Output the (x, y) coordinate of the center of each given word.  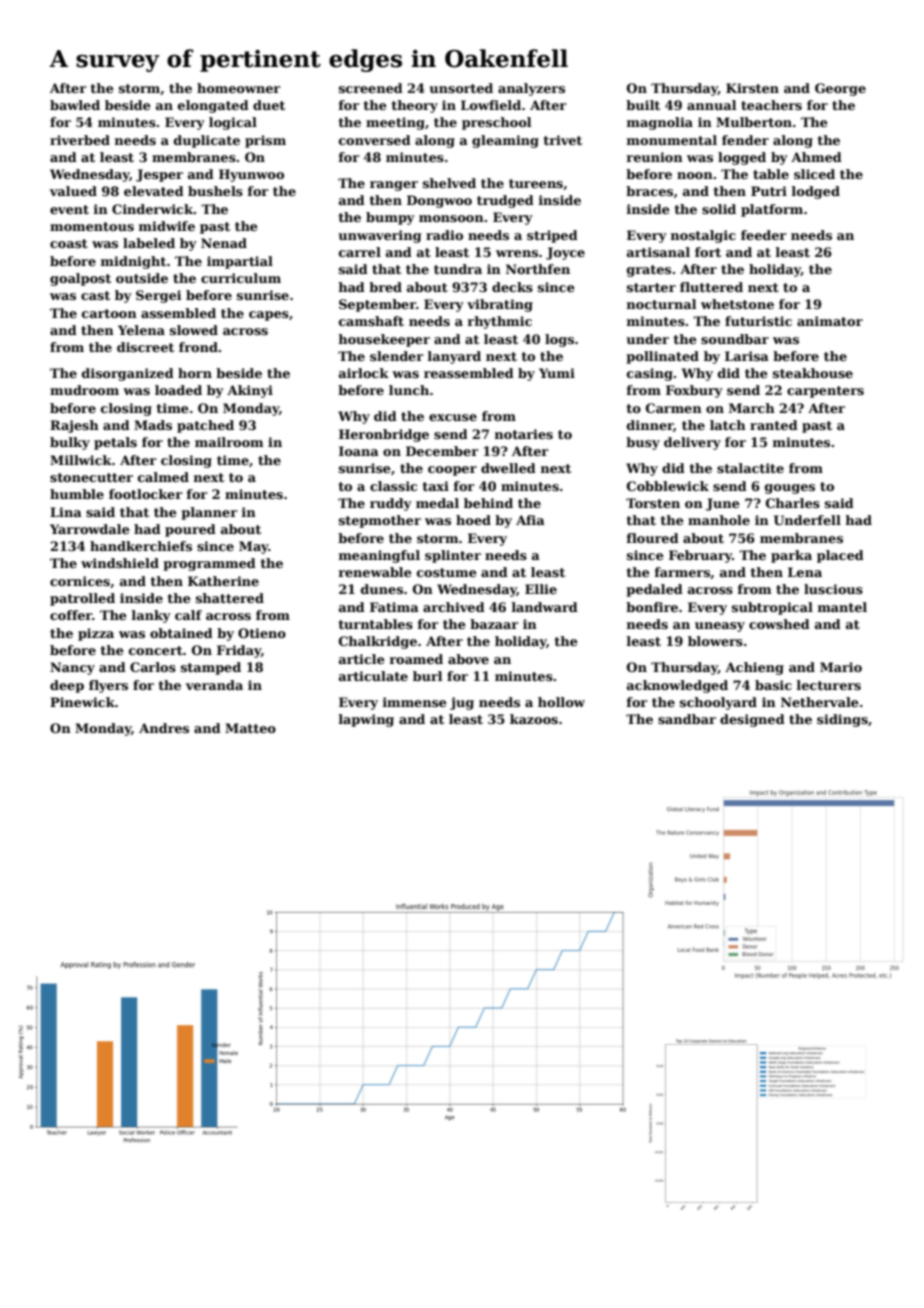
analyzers (531, 89)
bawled (75, 105)
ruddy (391, 504)
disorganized (128, 374)
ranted (774, 425)
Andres (164, 728)
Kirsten (752, 88)
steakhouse (813, 373)
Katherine (223, 581)
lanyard (454, 357)
